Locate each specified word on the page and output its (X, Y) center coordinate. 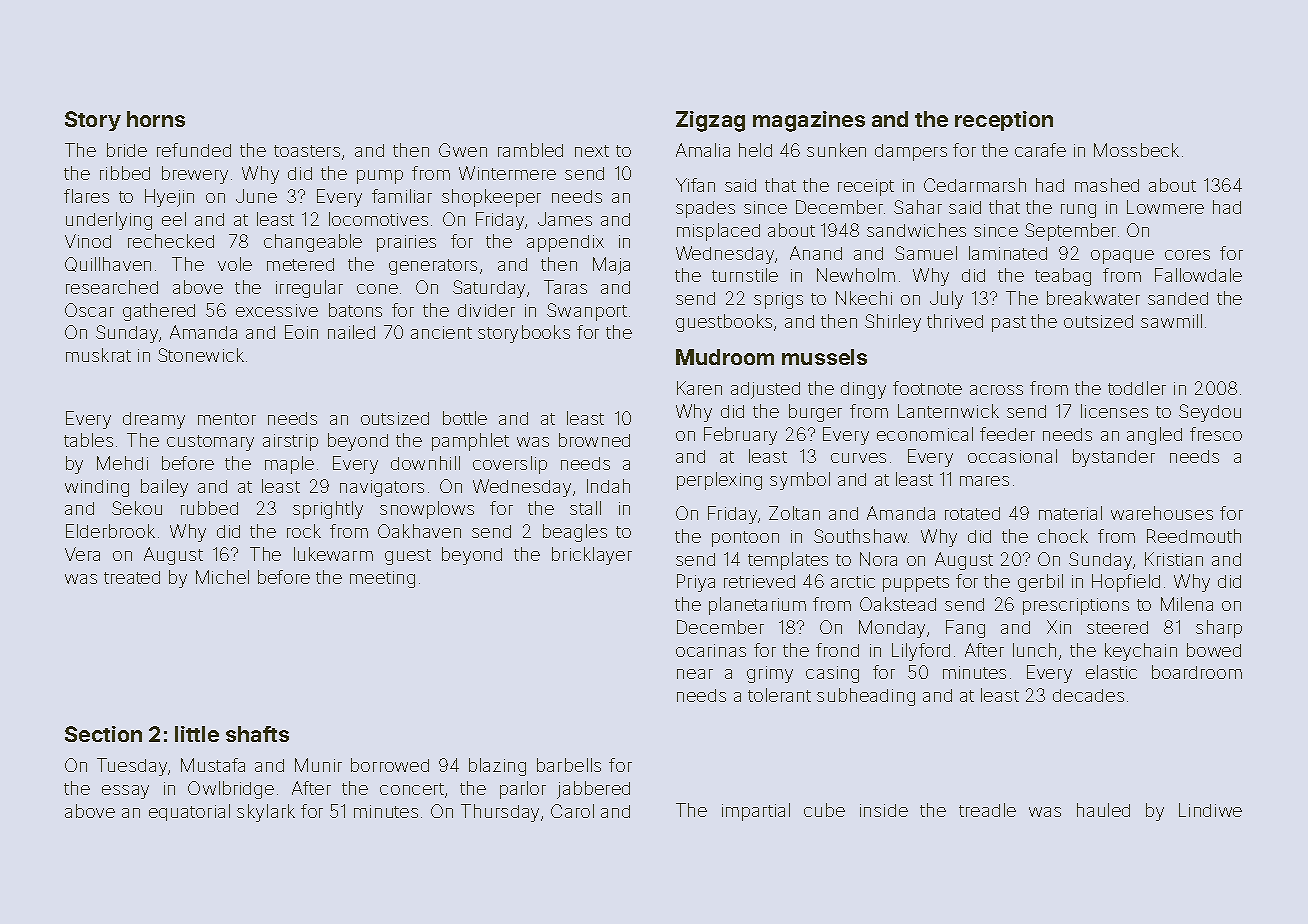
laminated (1008, 253)
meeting (382, 579)
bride (127, 150)
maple (289, 465)
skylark (266, 813)
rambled (530, 150)
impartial (756, 812)
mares (984, 481)
